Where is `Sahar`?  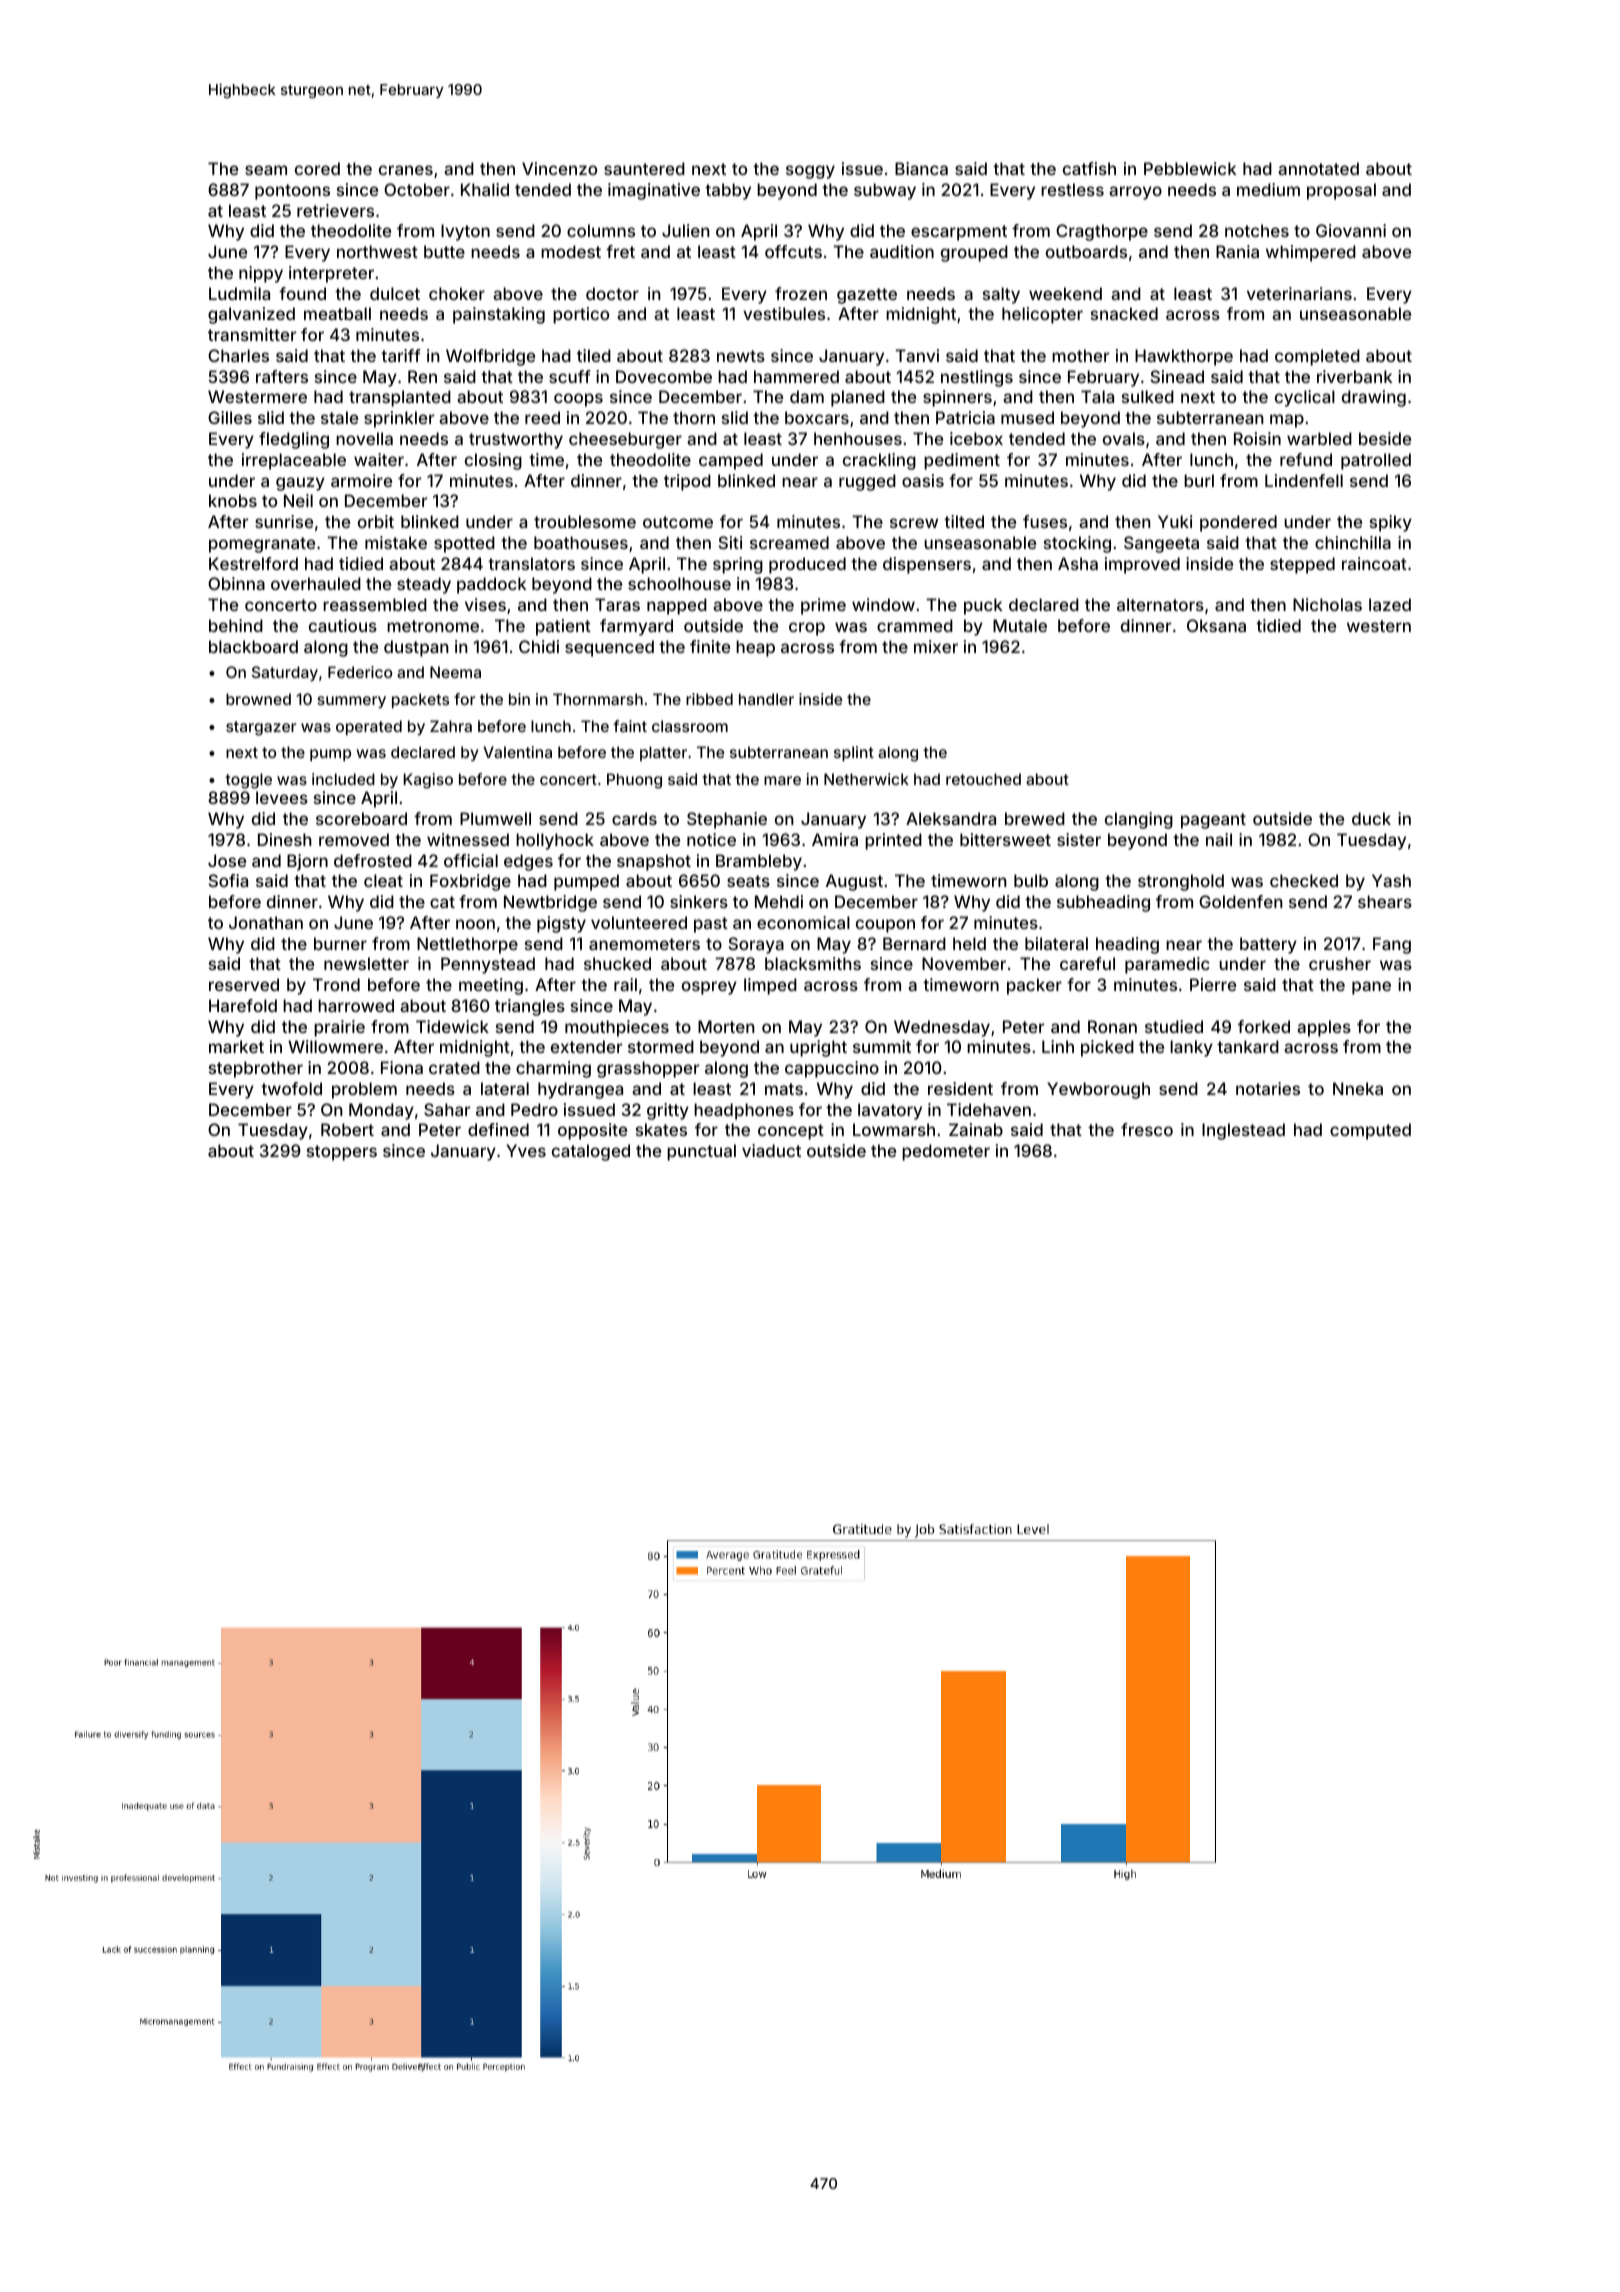 Sahar is located at coordinates (447, 1109).
